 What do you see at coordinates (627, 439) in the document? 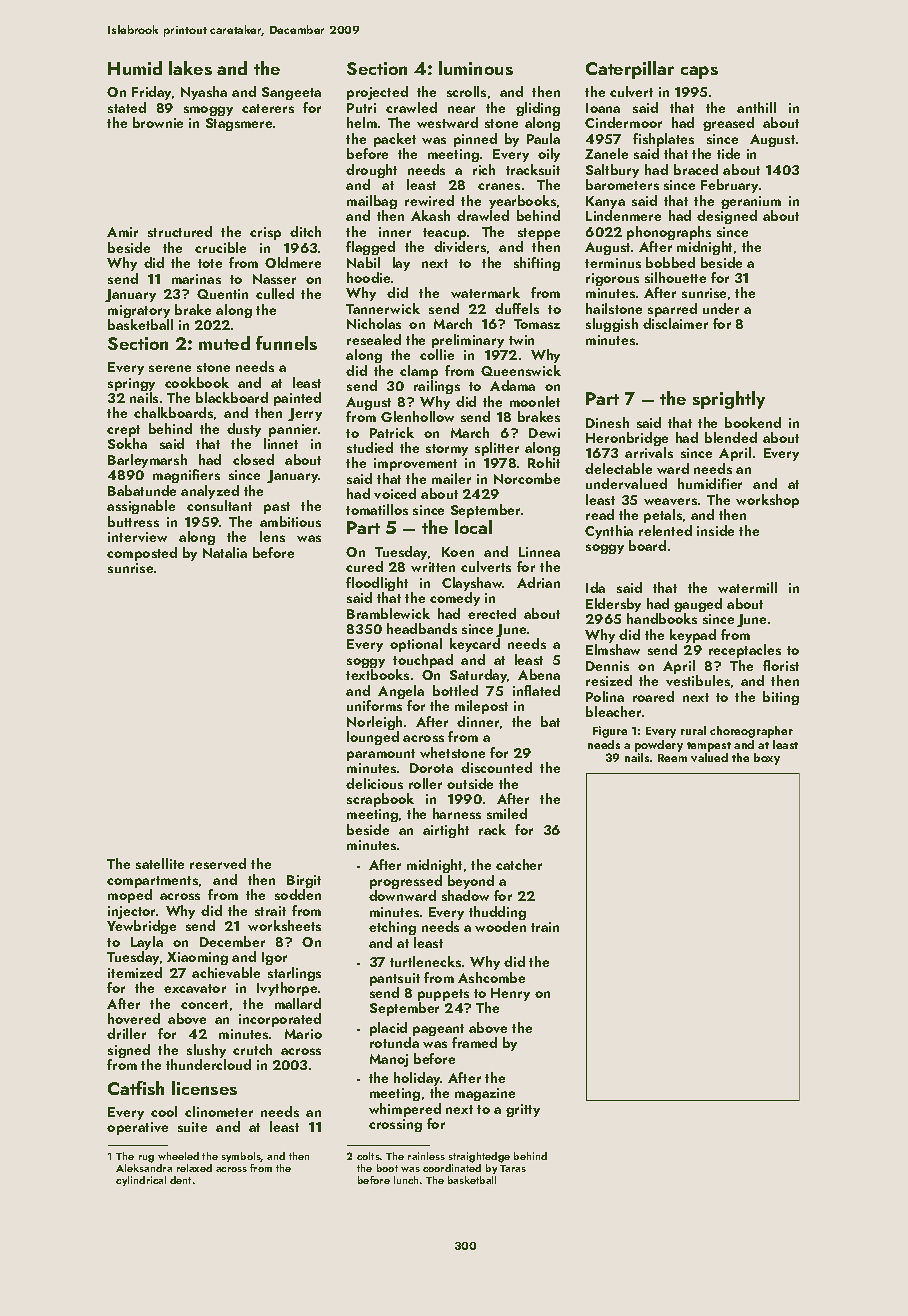
I see `Heronbridge` at bounding box center [627, 439].
